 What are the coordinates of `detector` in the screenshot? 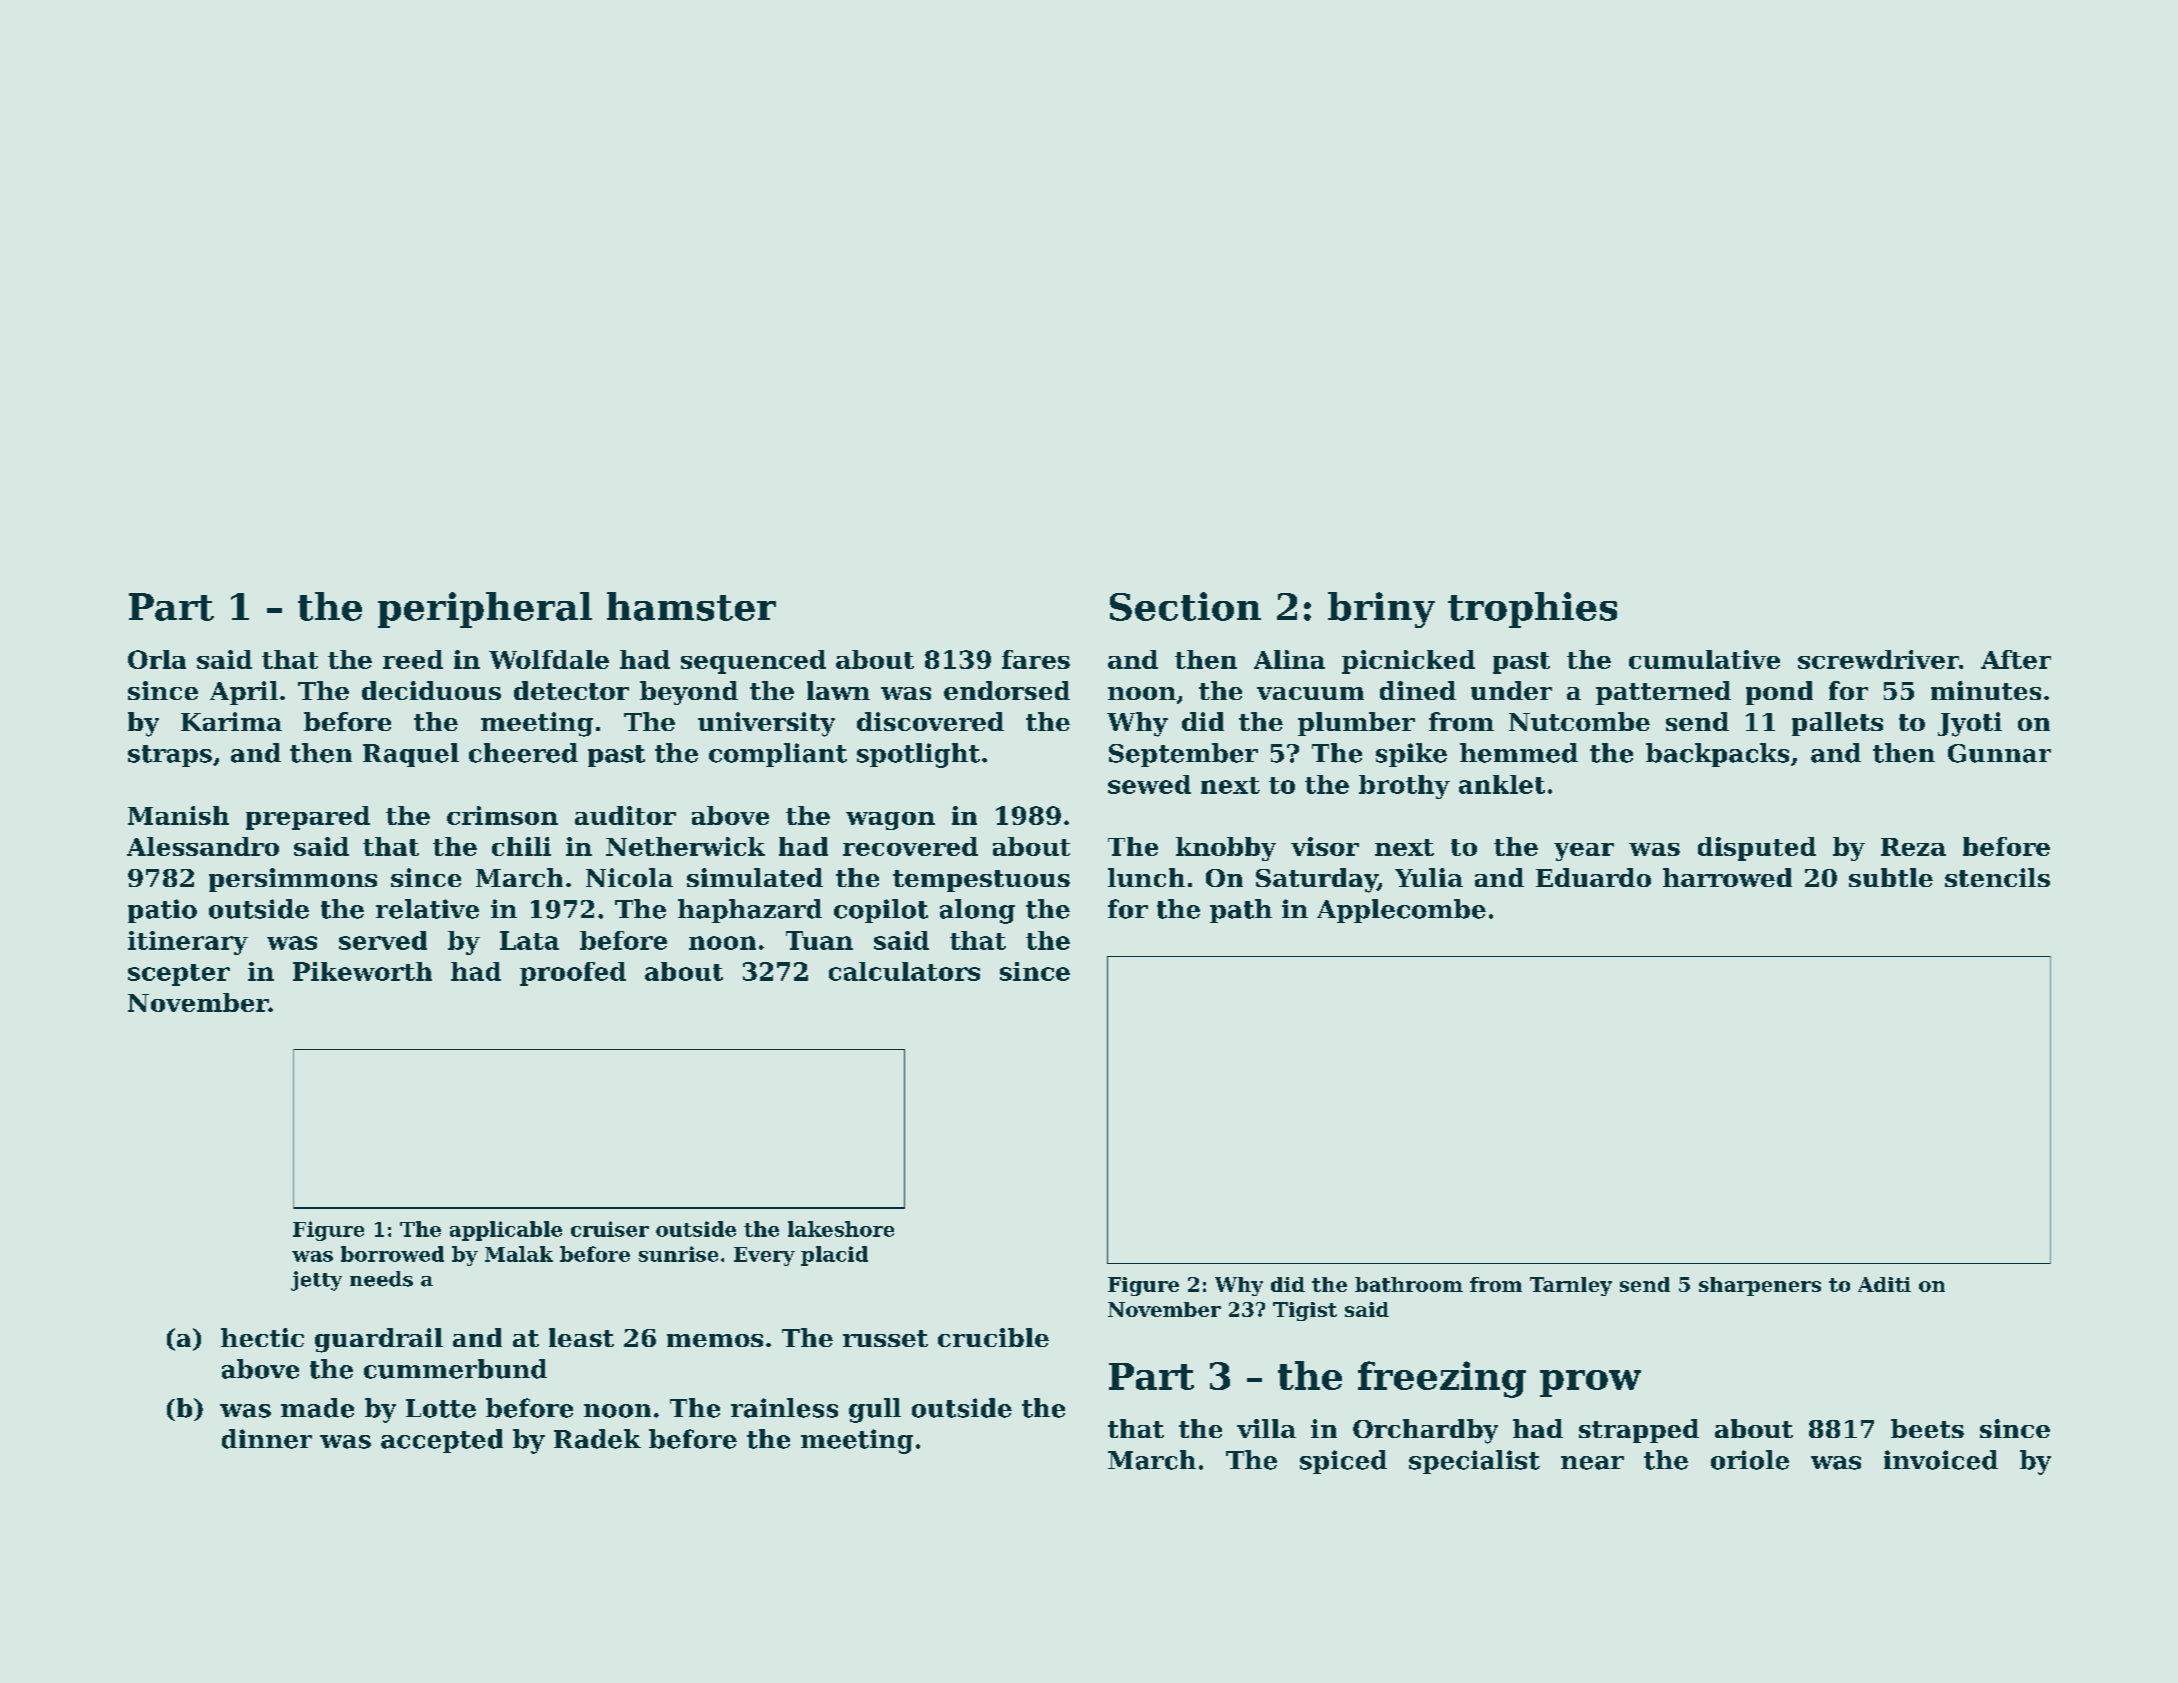 It's located at (571, 690).
